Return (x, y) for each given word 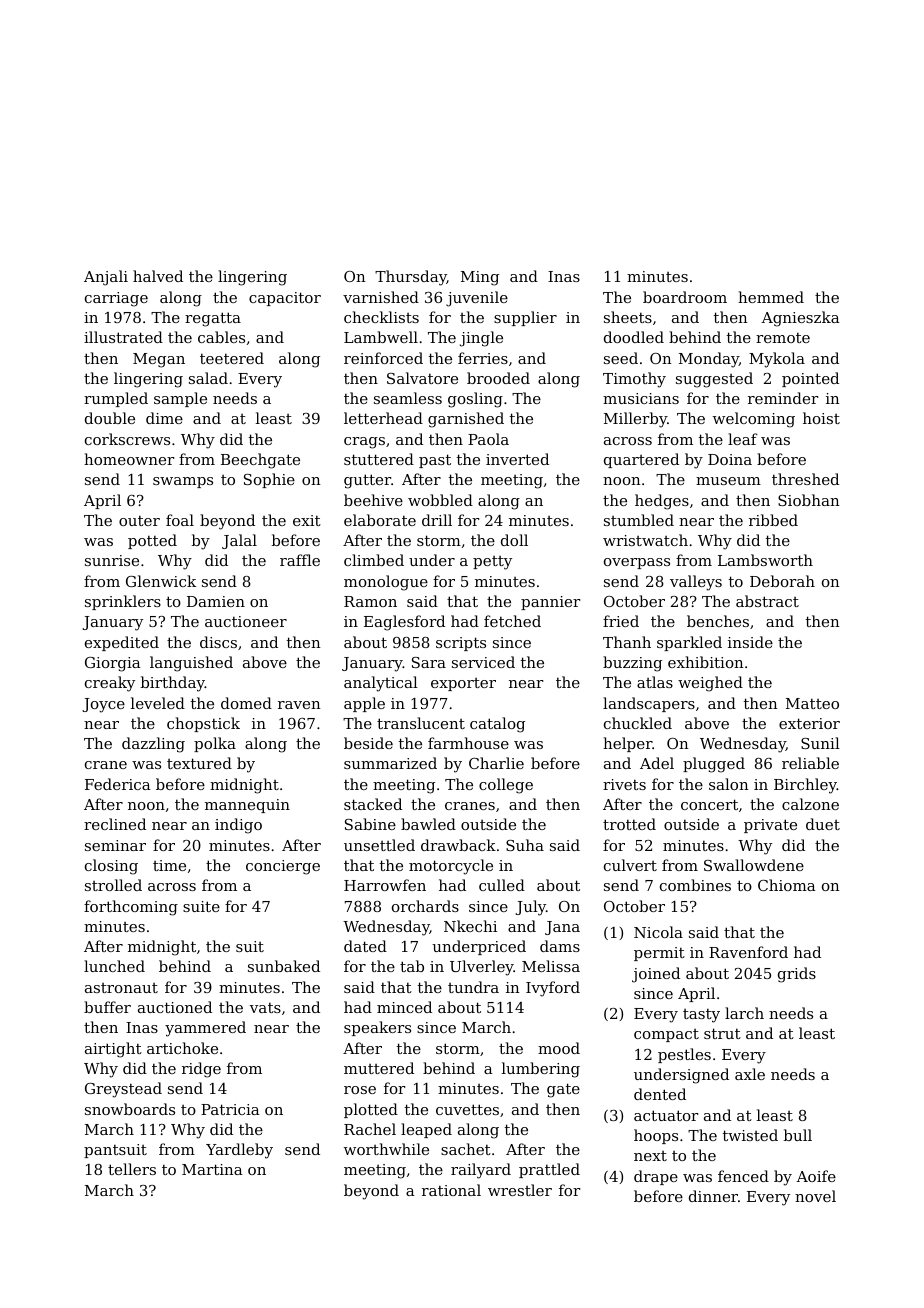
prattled (549, 1170)
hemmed (771, 297)
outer (139, 520)
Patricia (230, 1109)
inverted (517, 459)
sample (180, 399)
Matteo (812, 703)
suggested (714, 380)
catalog (497, 725)
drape (656, 1177)
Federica (118, 784)
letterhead (383, 418)
